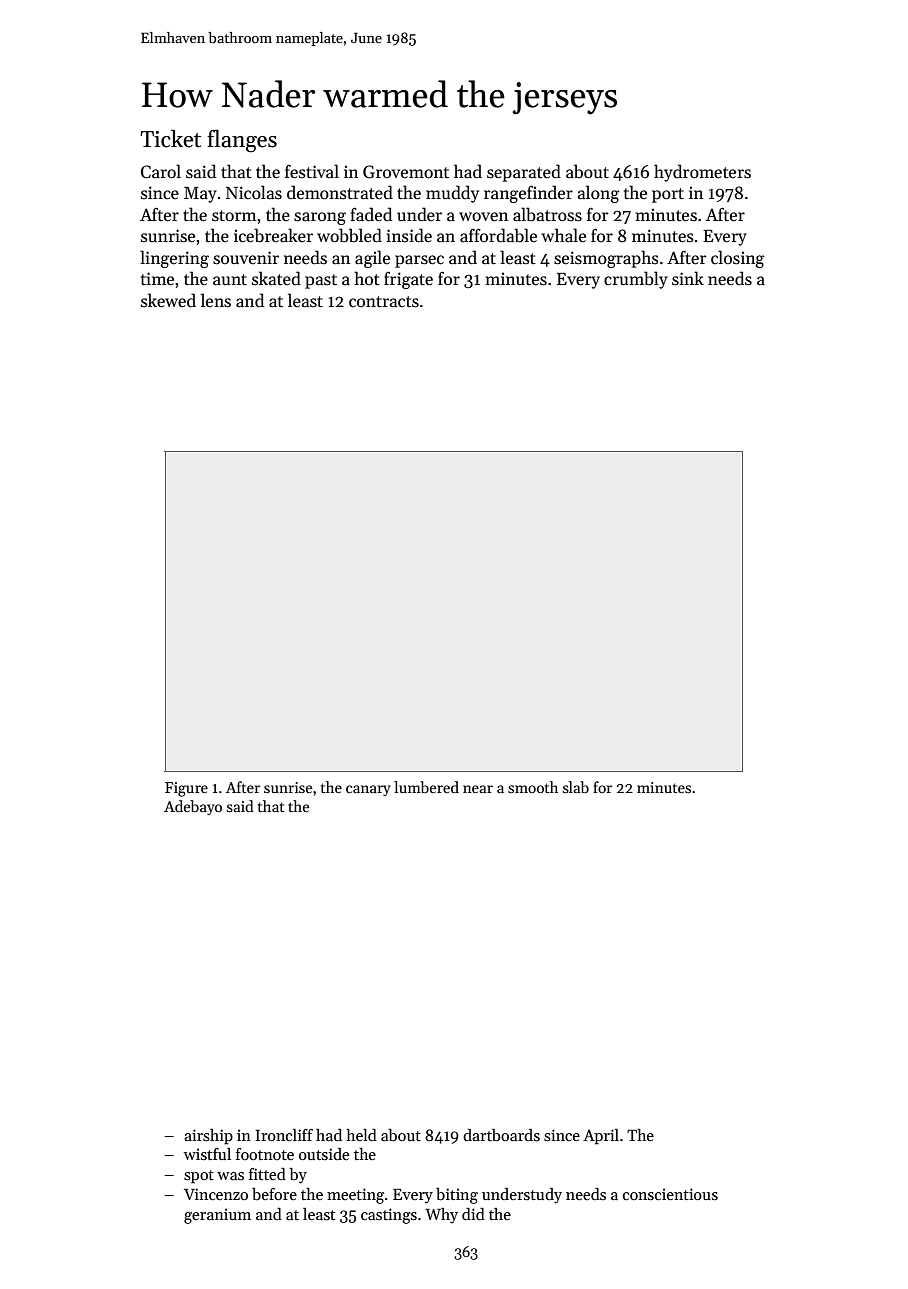 Image resolution: width=908 pixels, height=1289 pixels. What do you see at coordinates (533, 787) in the screenshot?
I see `smooth` at bounding box center [533, 787].
